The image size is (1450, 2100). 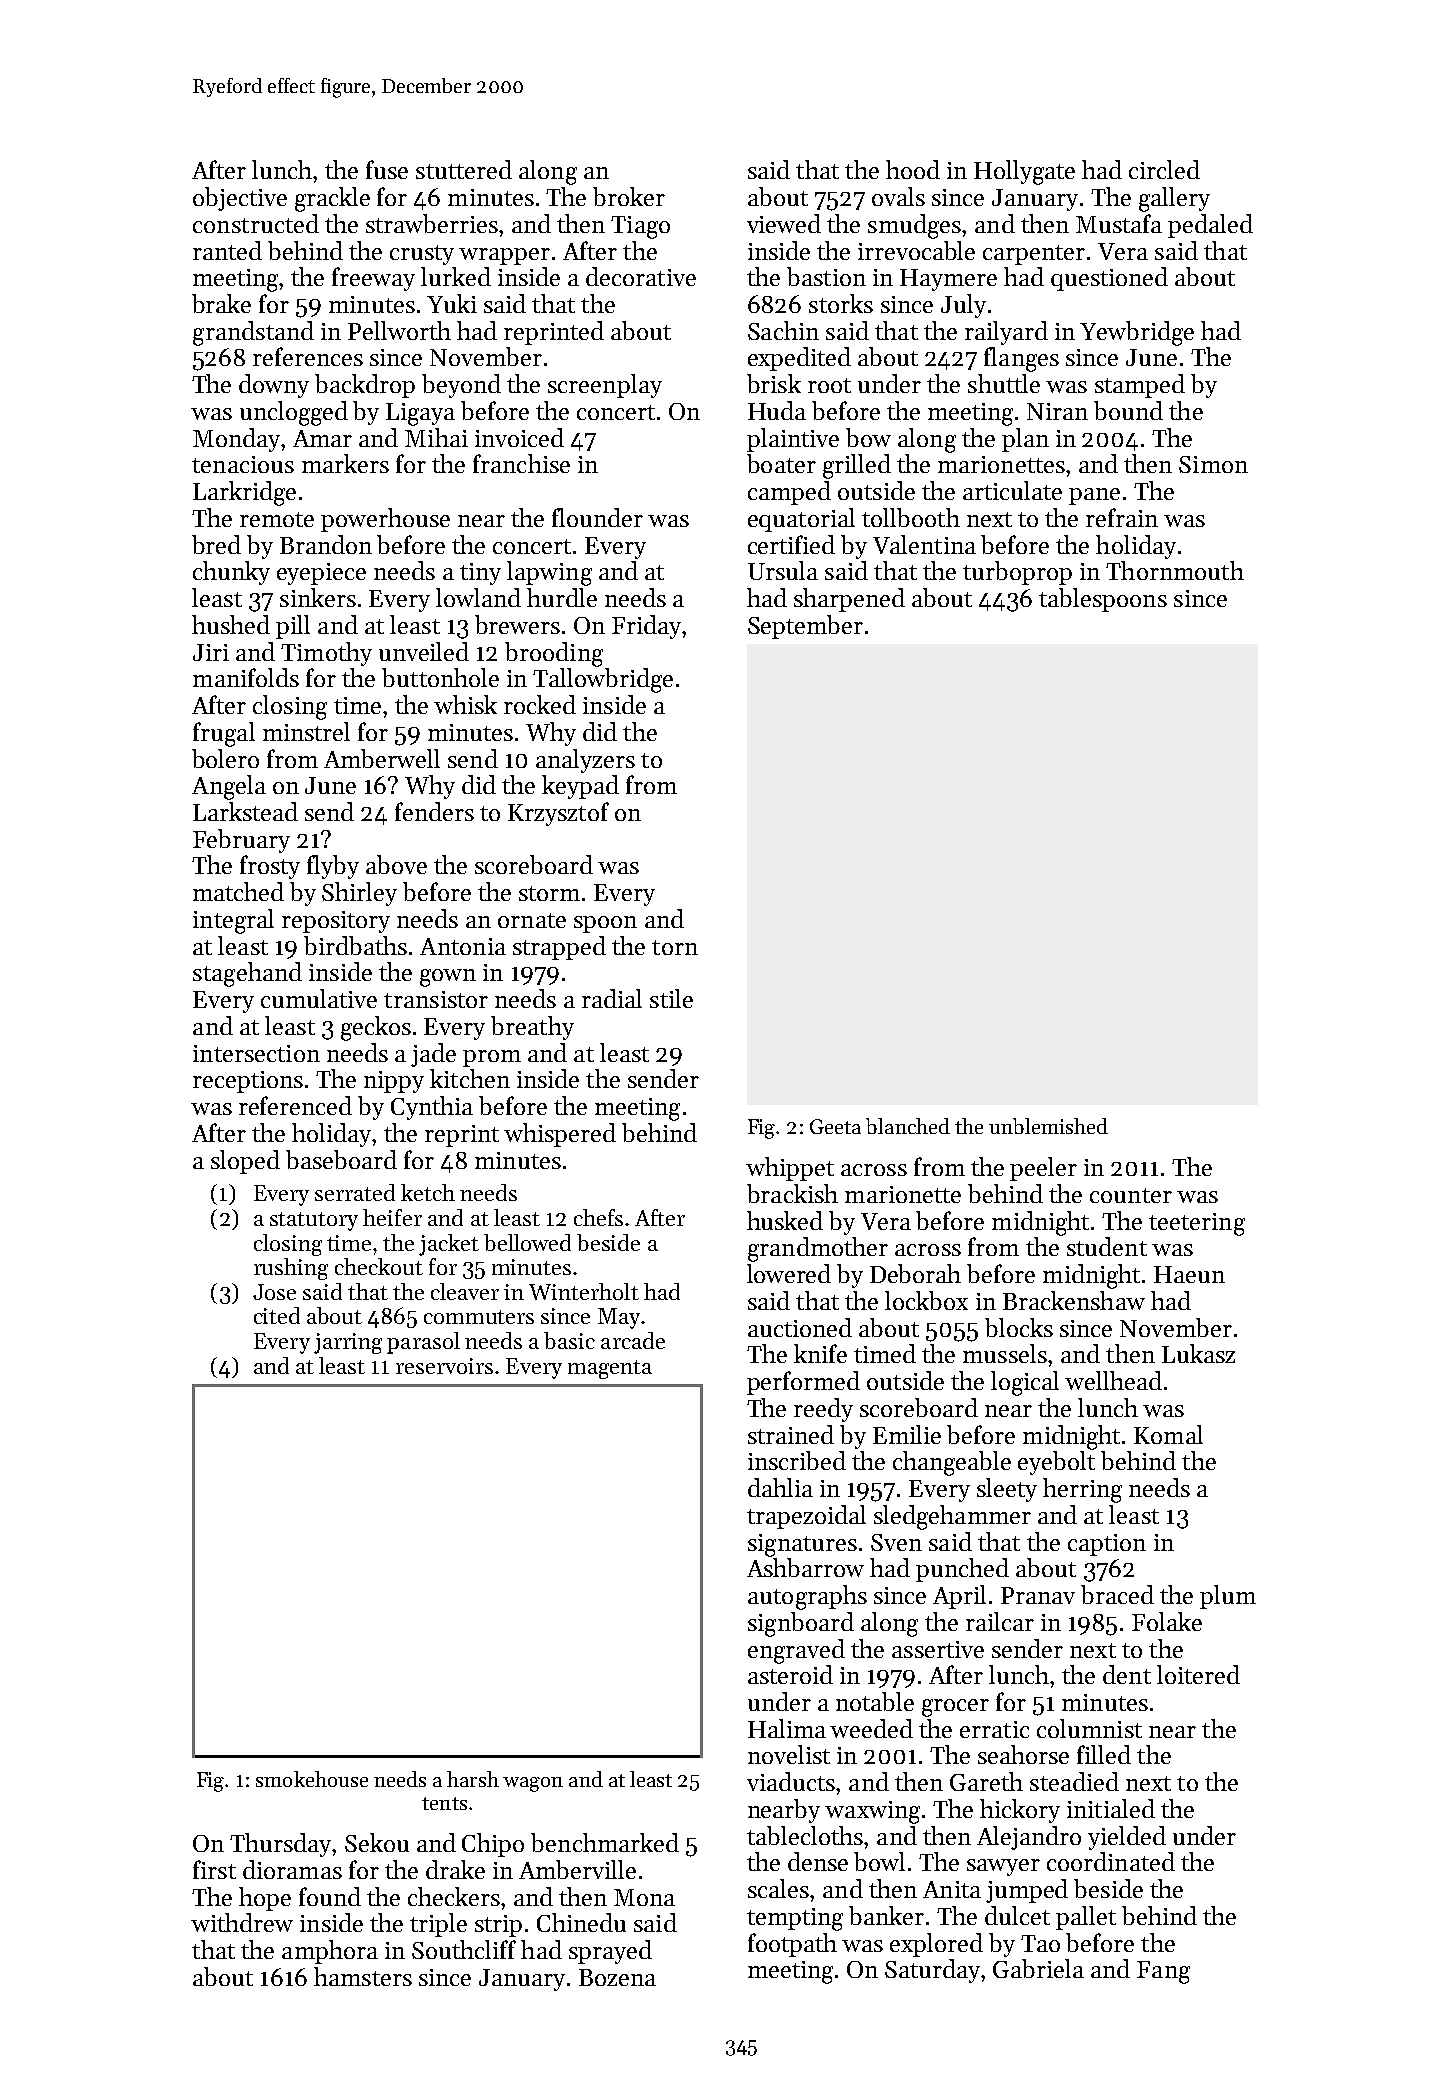 What do you see at coordinates (434, 811) in the screenshot?
I see `fenders` at bounding box center [434, 811].
